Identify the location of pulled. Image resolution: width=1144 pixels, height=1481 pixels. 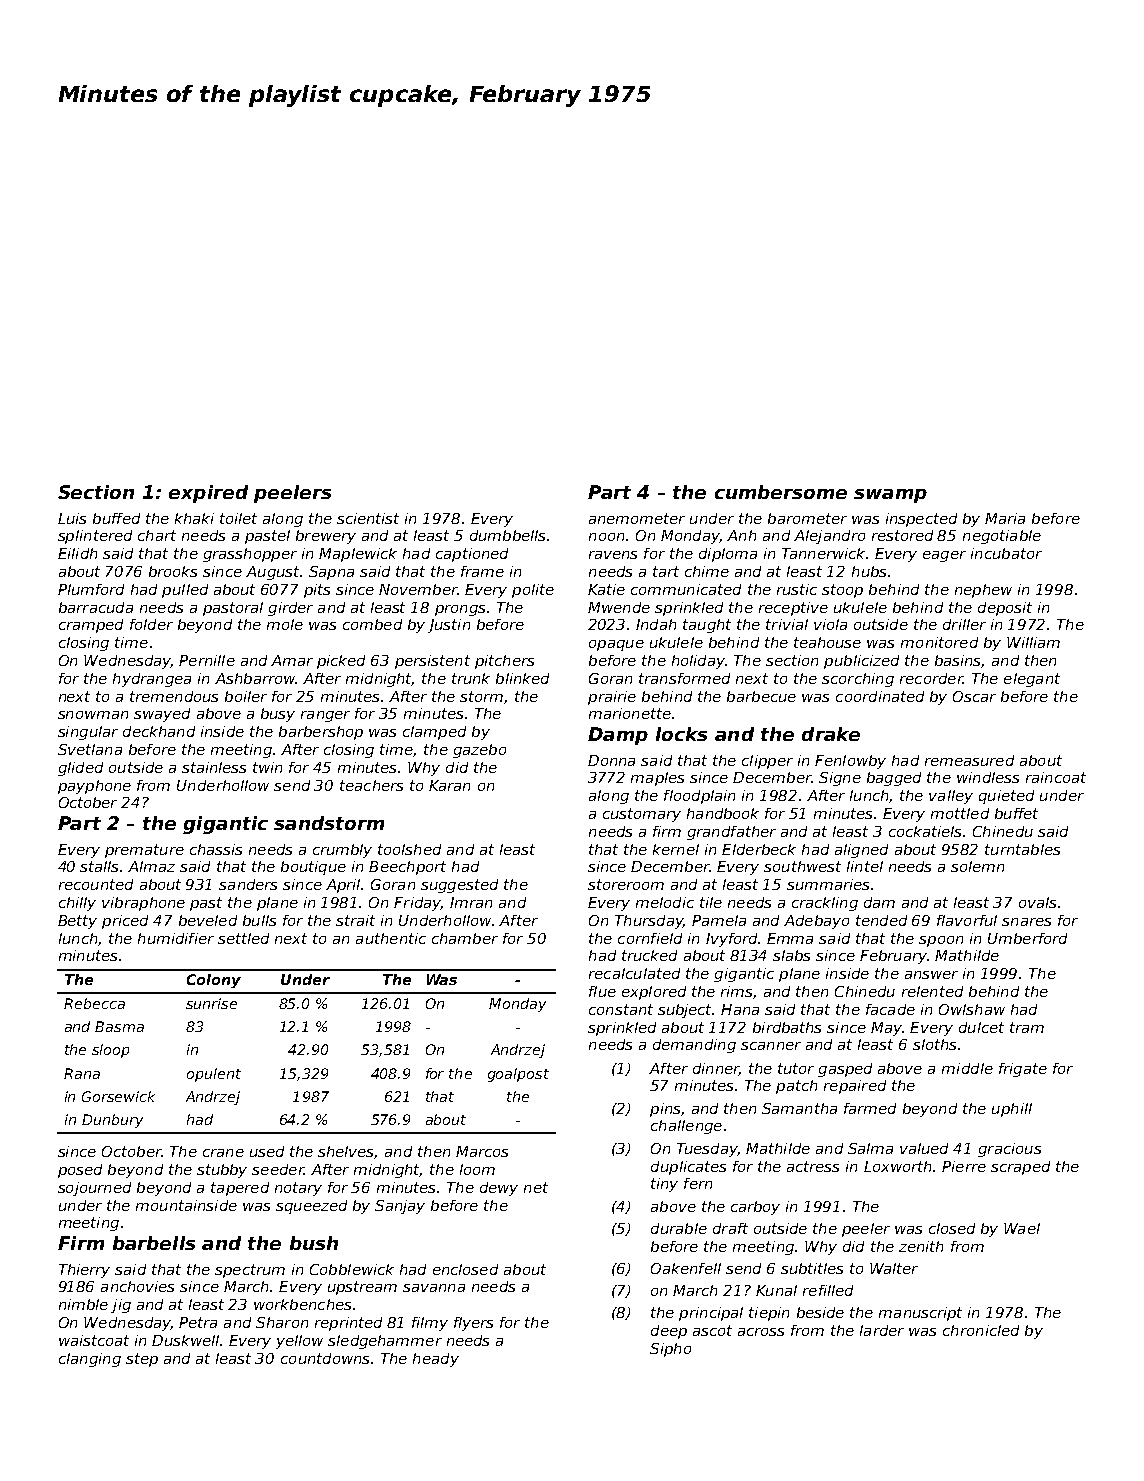
(185, 591).
